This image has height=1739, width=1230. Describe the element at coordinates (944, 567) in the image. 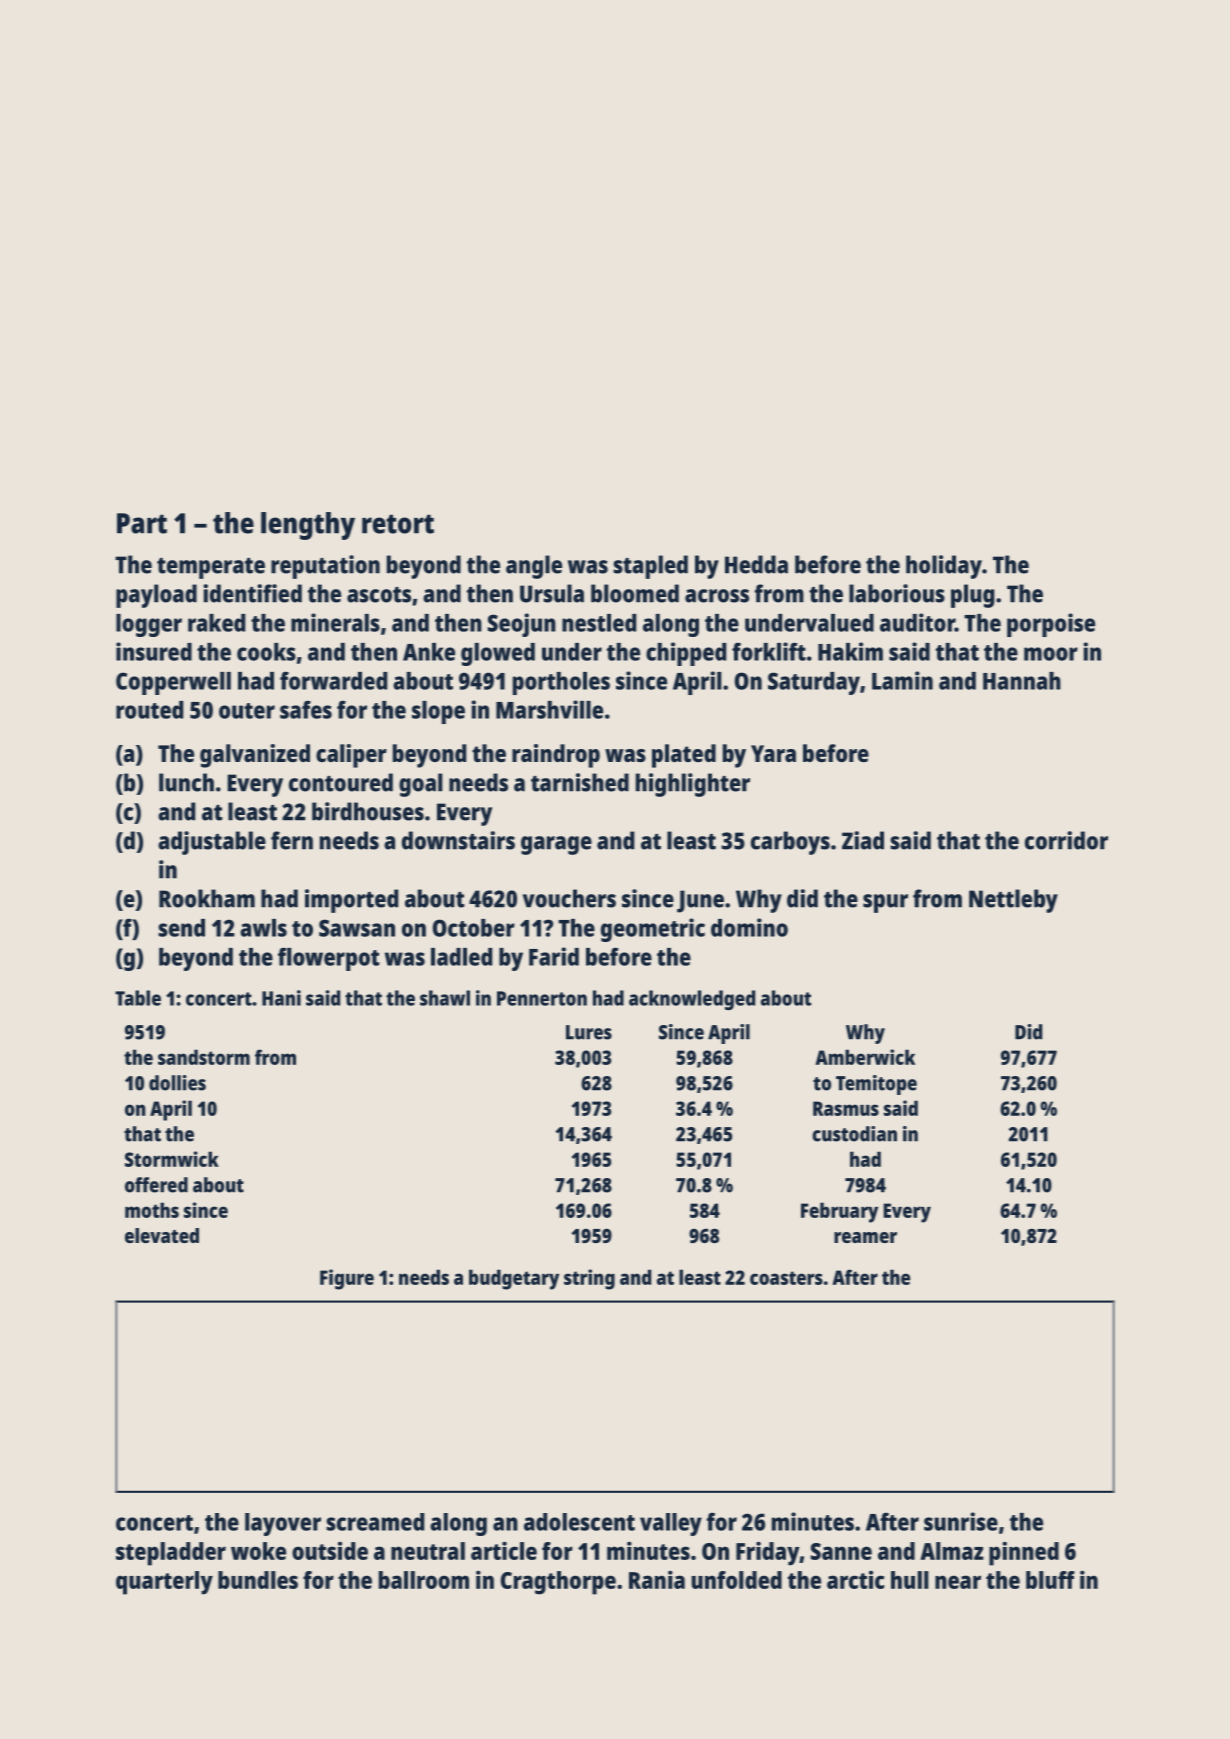

I see `holiday` at that location.
